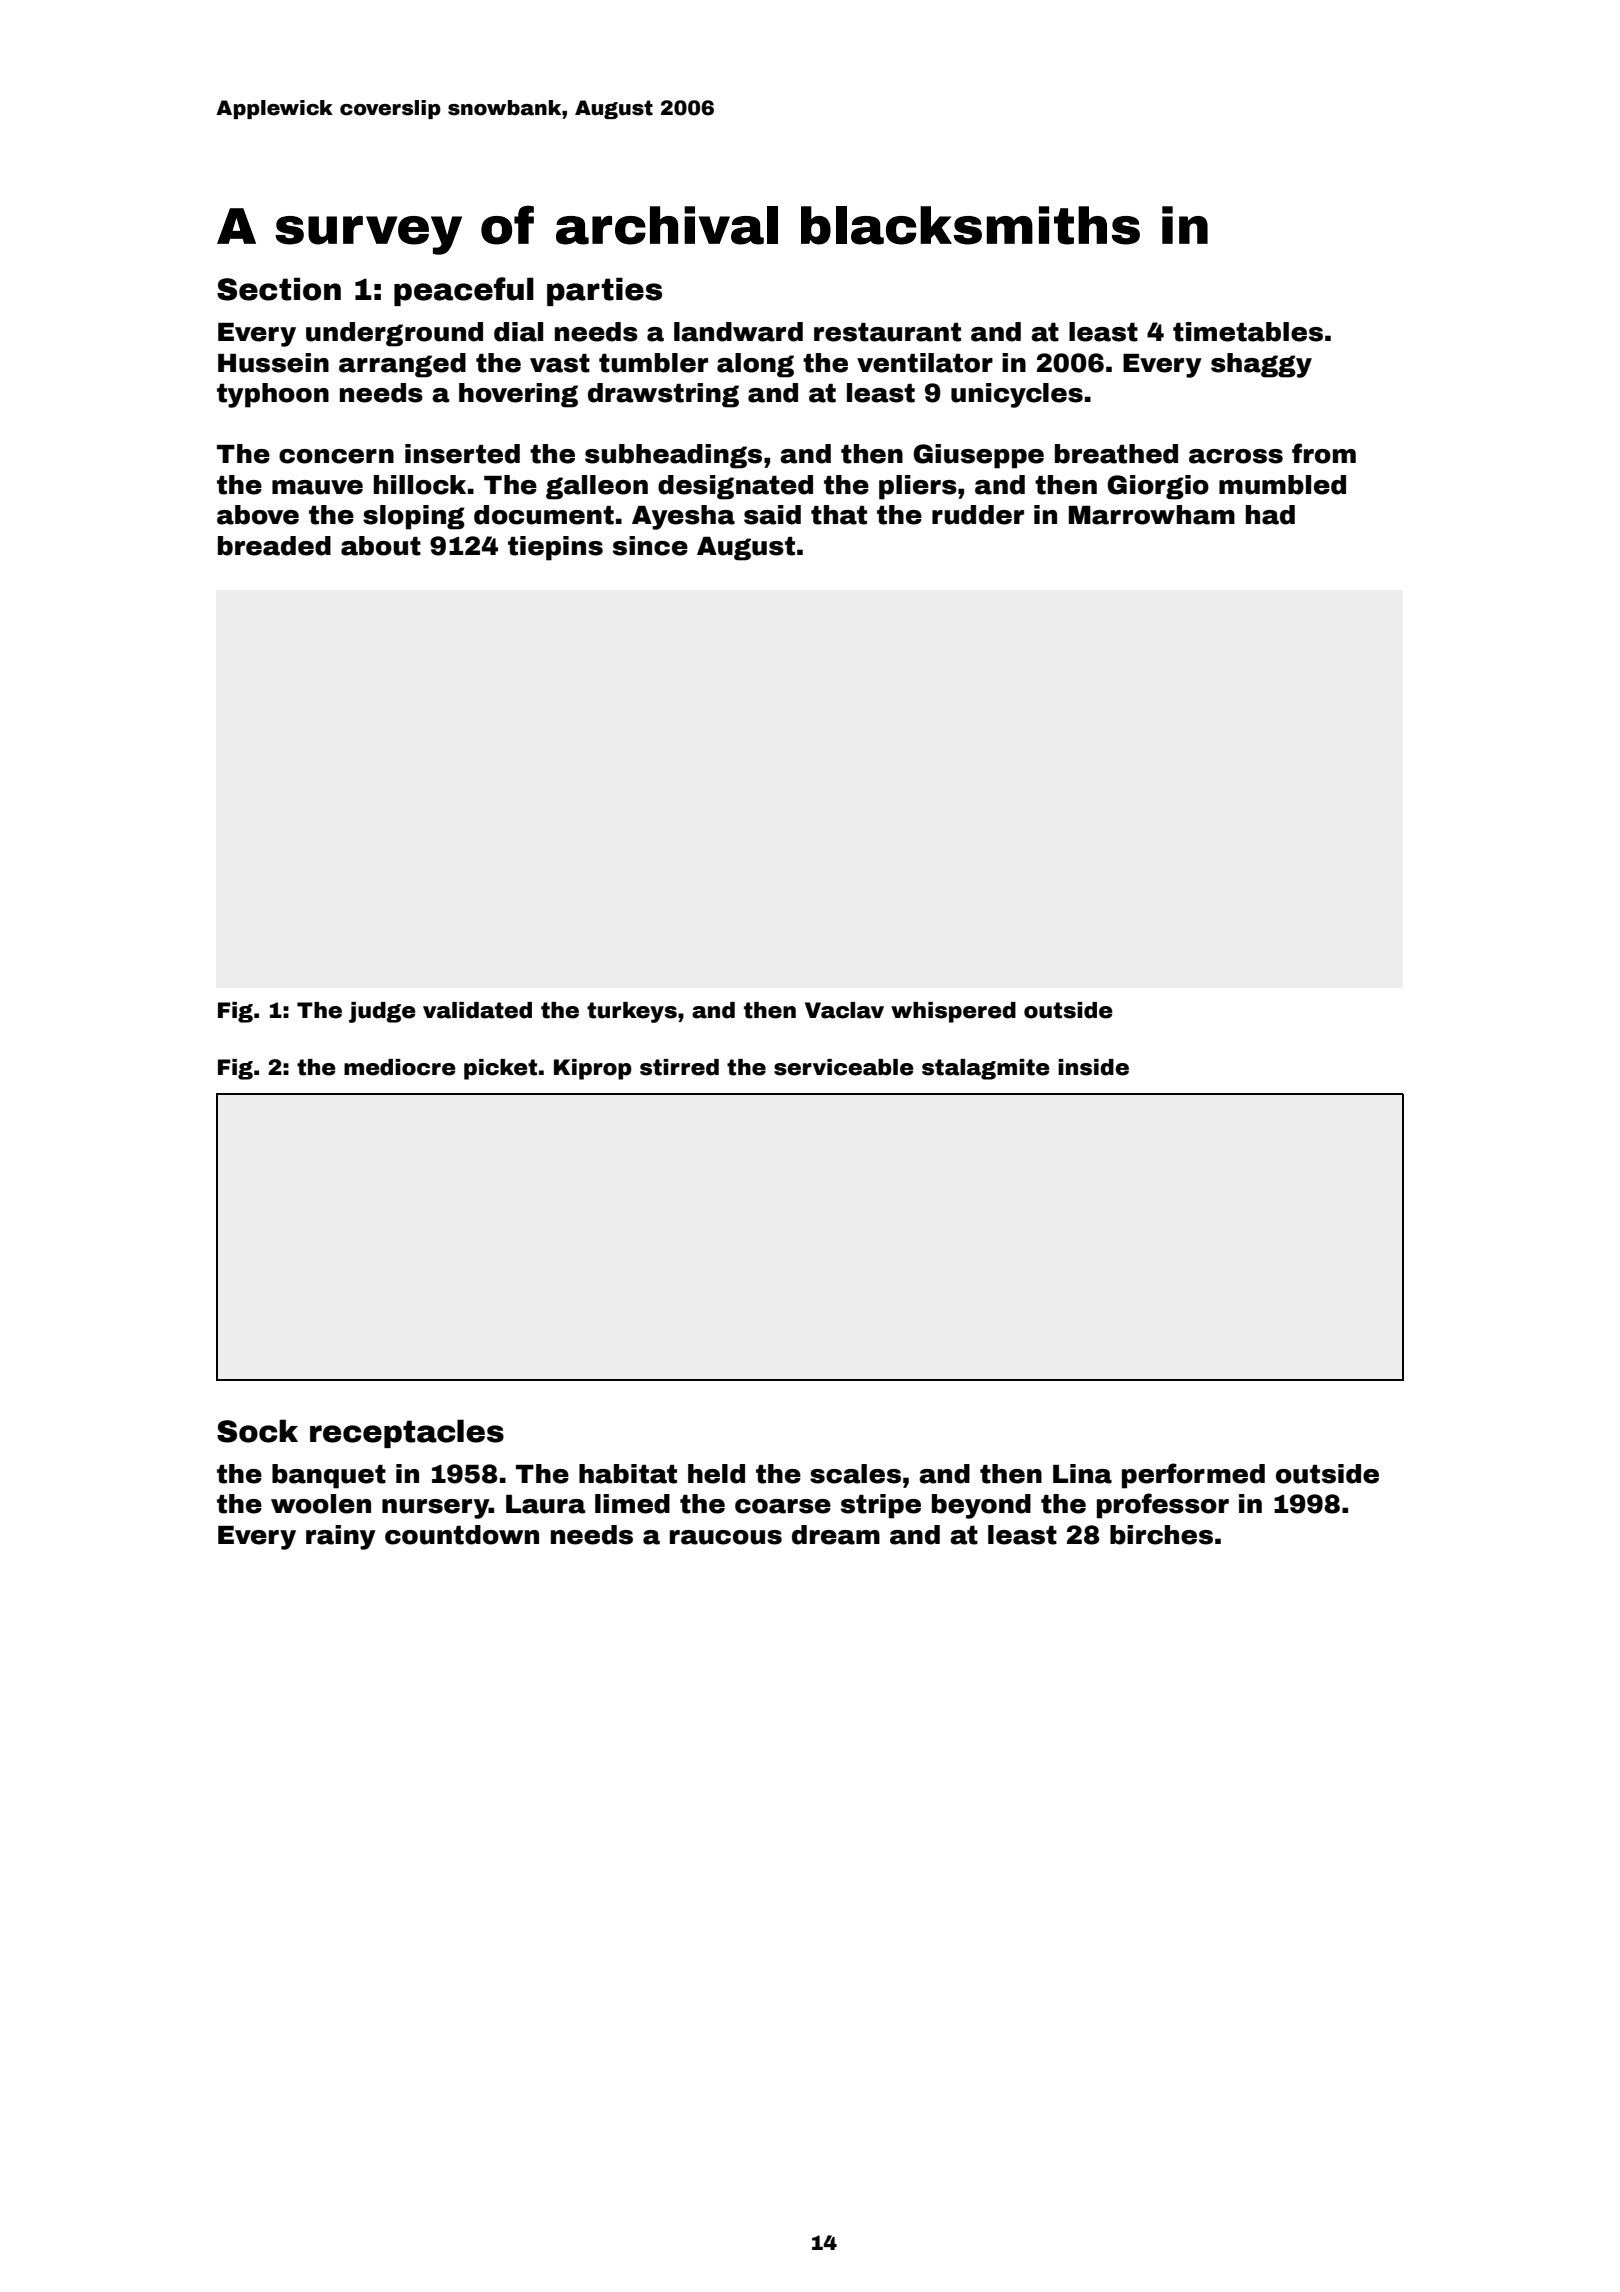 This screenshot has width=1620, height=2292. Describe the element at coordinates (400, 1067) in the screenshot. I see `mediocre` at that location.
